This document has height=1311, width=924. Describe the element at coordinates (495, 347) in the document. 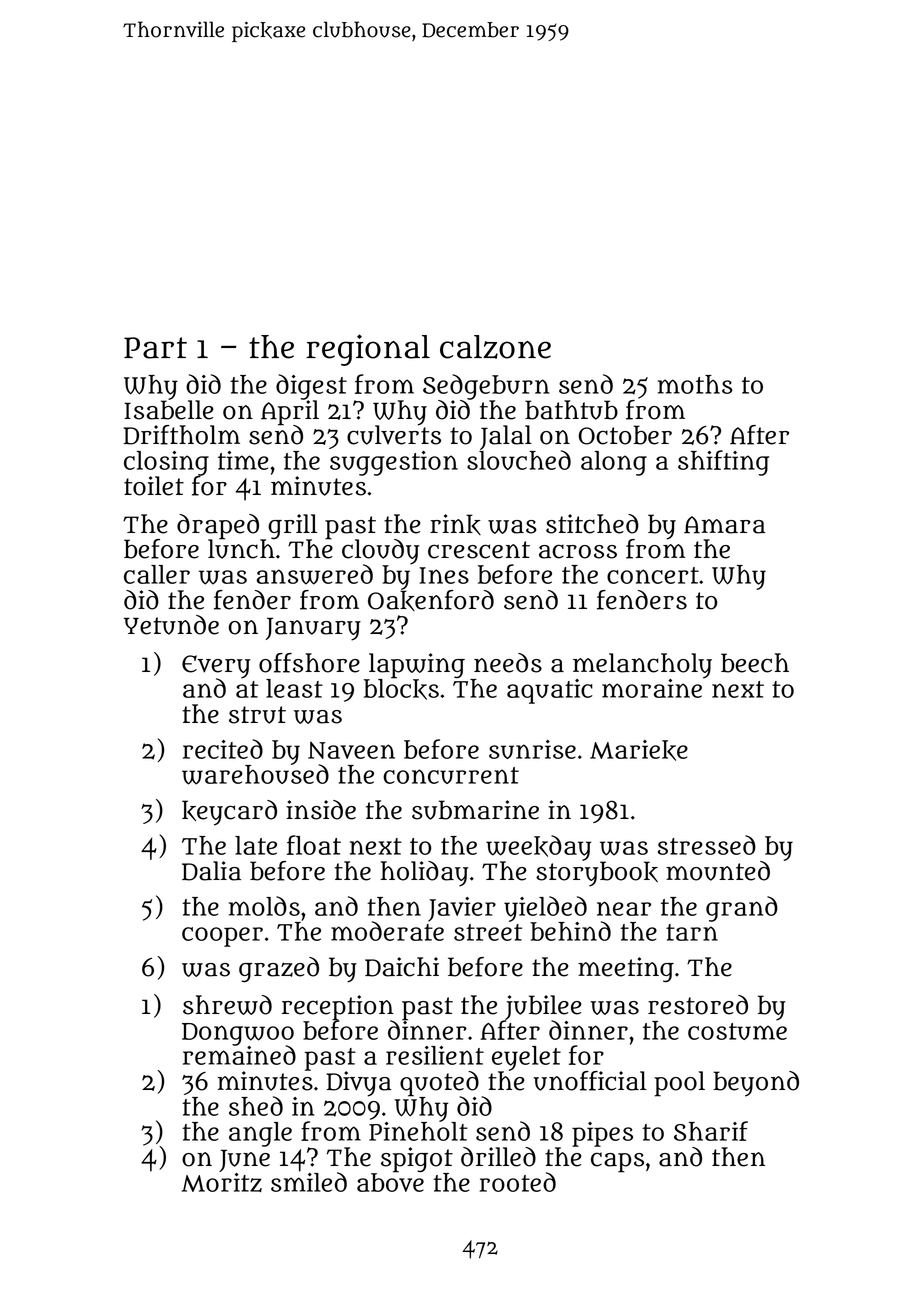

I see `calzone` at that location.
